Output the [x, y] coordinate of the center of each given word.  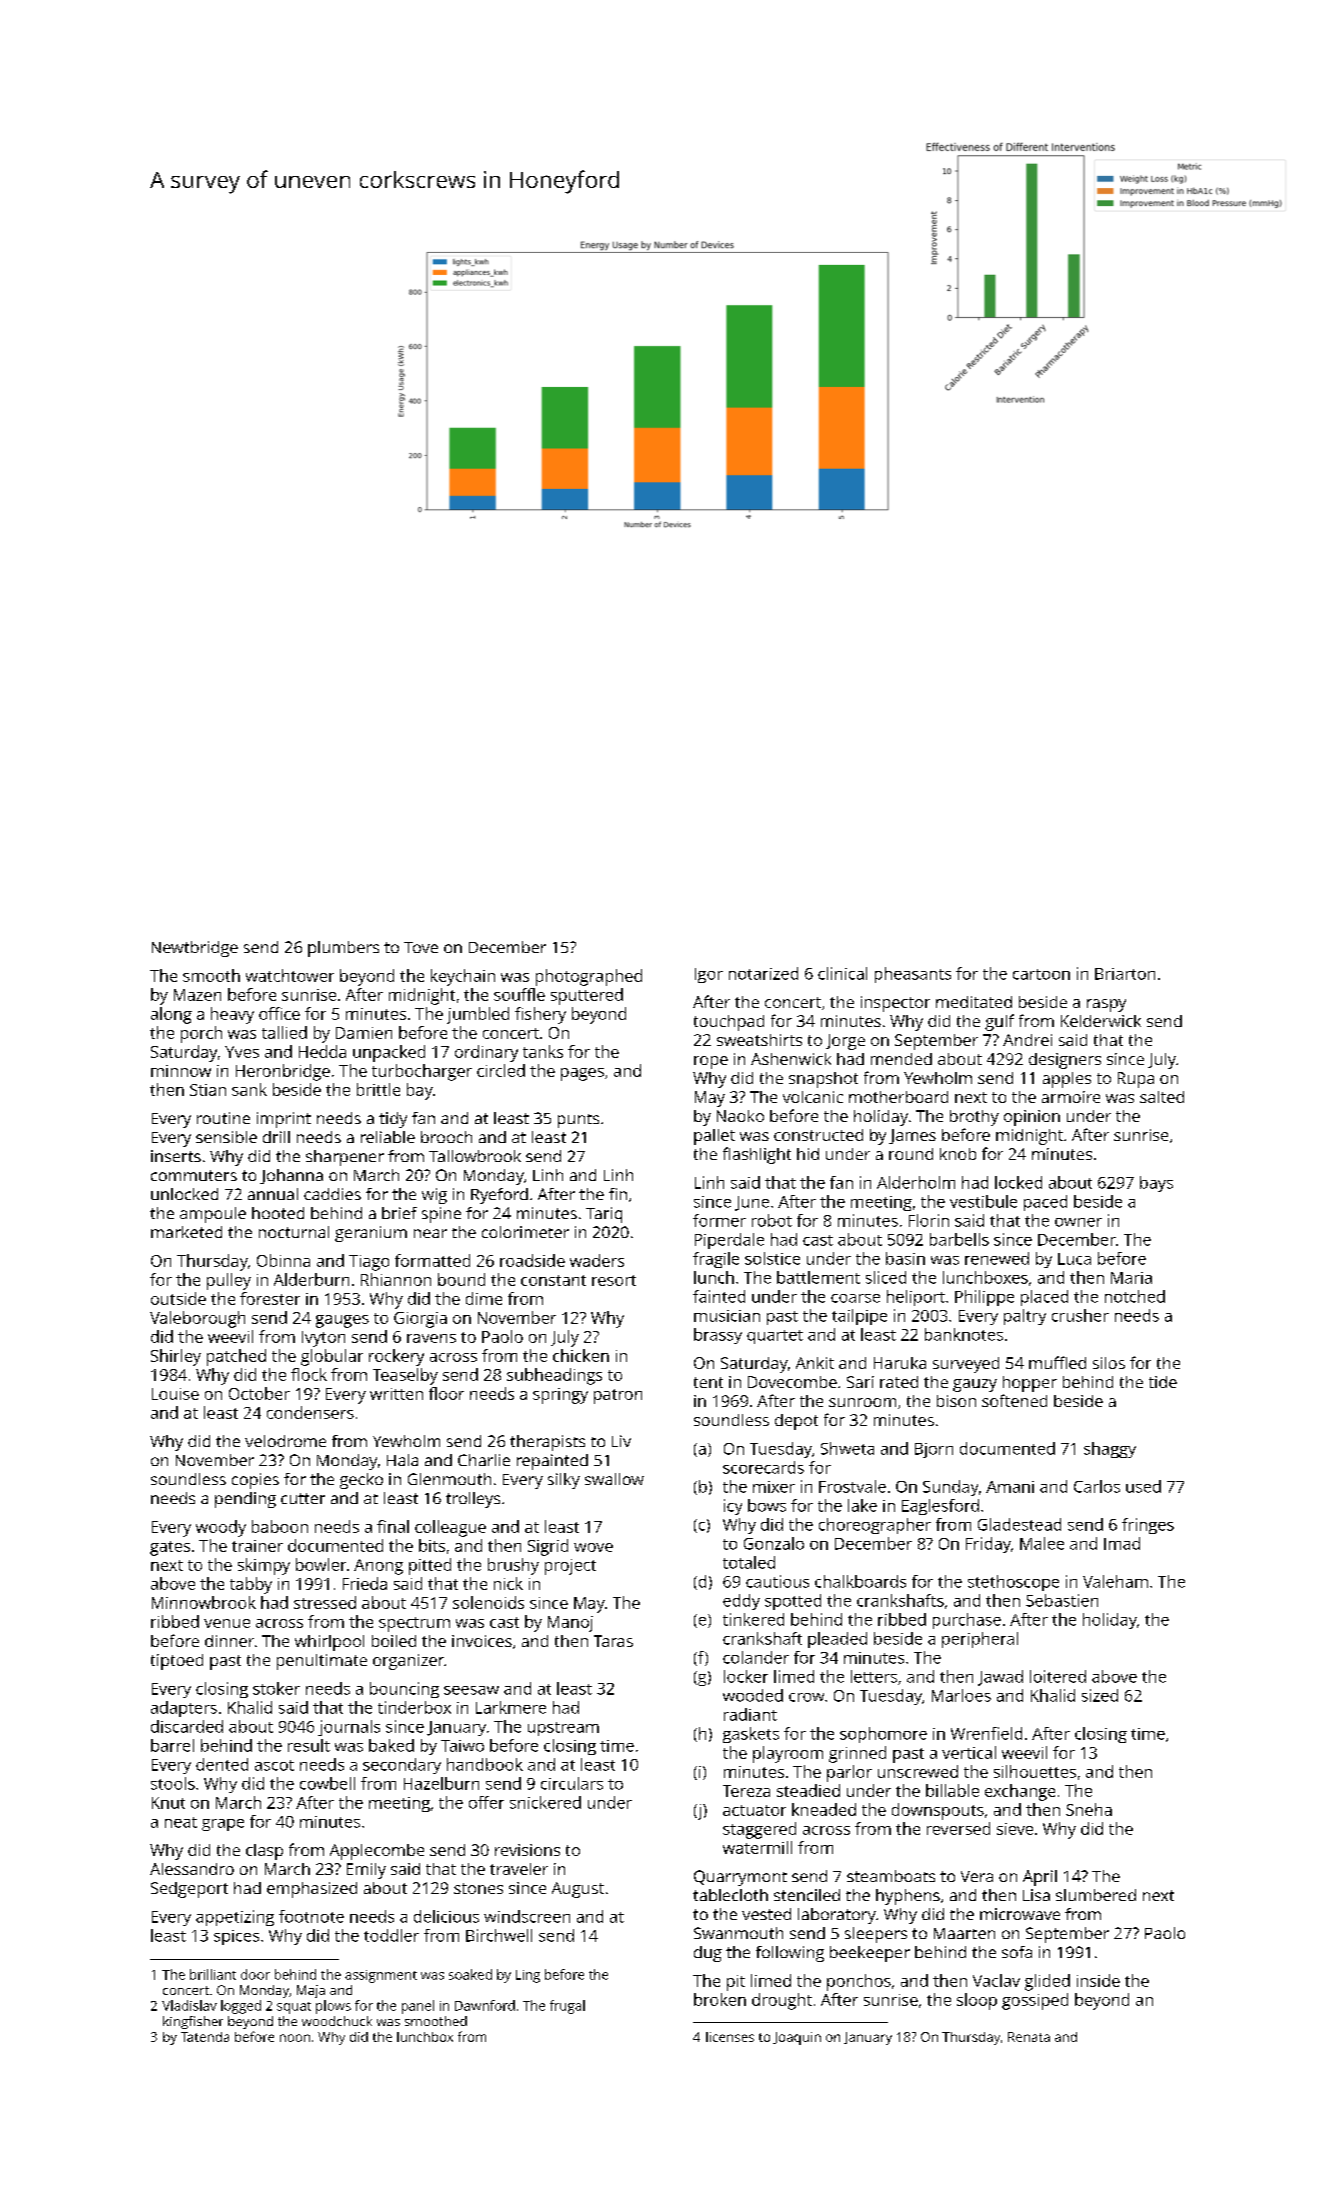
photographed [589, 977]
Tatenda [205, 2037]
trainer [257, 1546]
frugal [567, 2007]
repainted [552, 1462]
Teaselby [405, 1376]
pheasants [913, 975]
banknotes [964, 1334]
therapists [547, 1443]
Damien [364, 1033]
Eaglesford [940, 1507]
